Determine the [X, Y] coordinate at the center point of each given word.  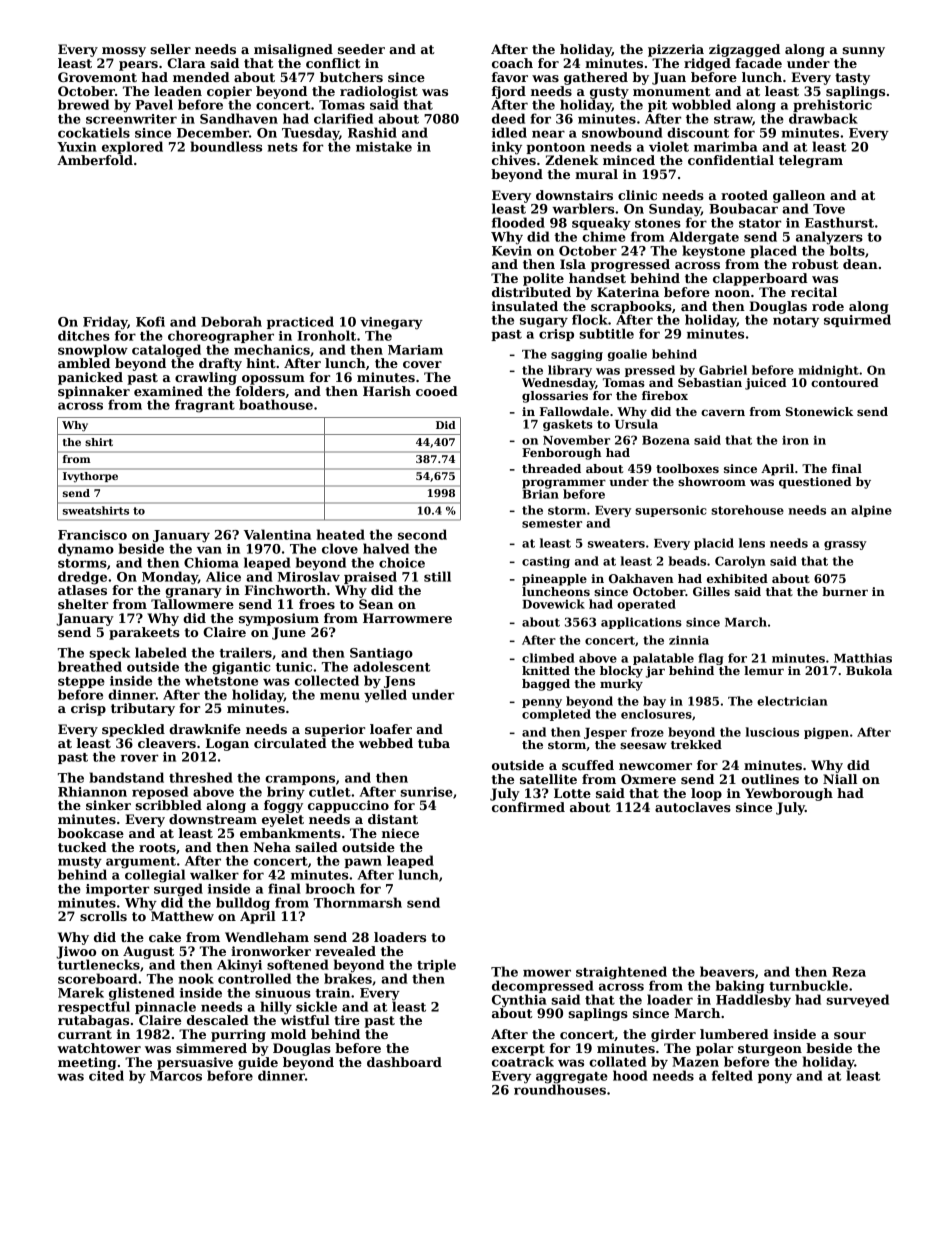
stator [760, 223]
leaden [178, 91]
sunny [863, 52]
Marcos [176, 1076]
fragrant [205, 406]
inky [507, 148]
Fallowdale [574, 411]
